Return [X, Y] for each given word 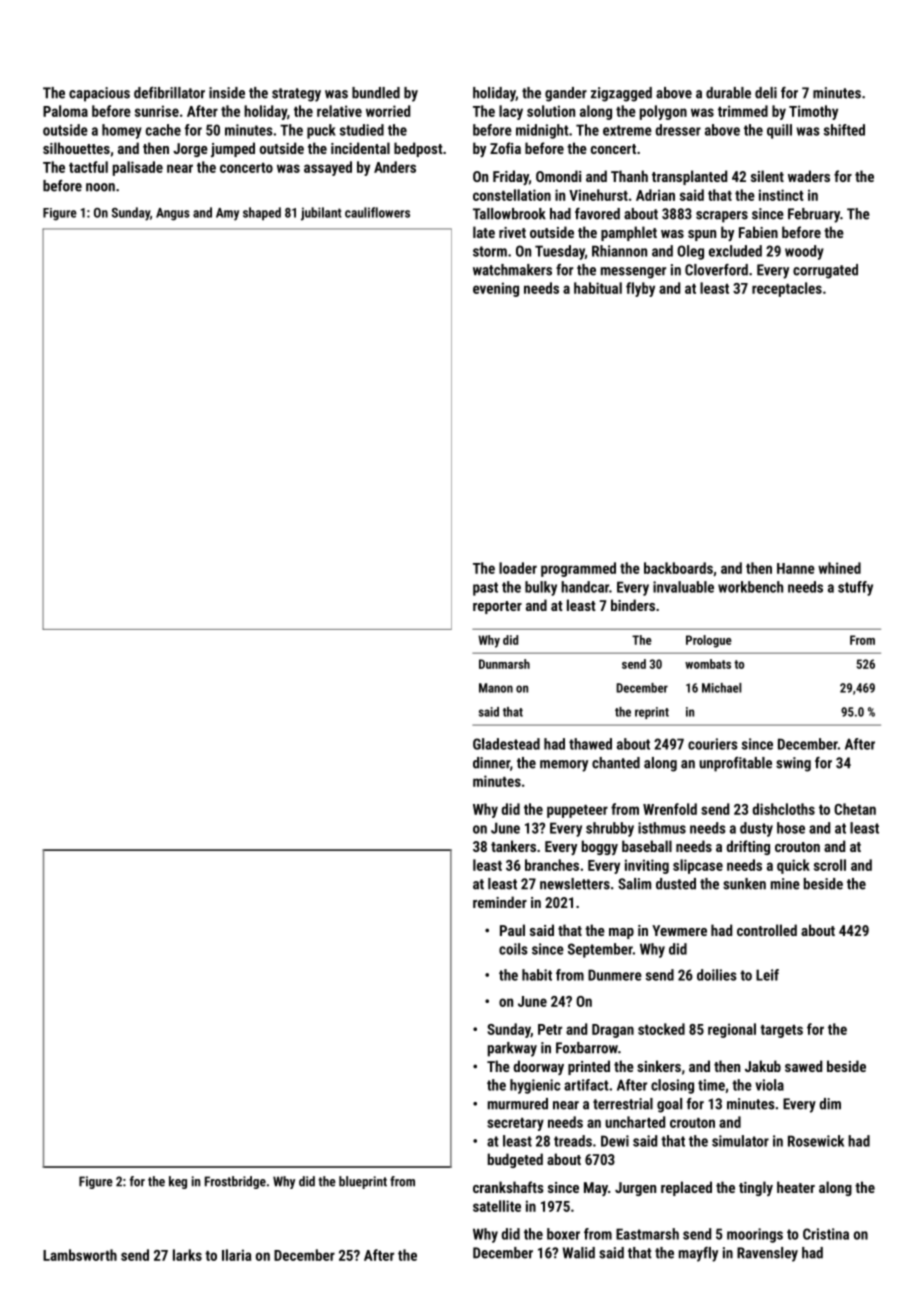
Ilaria [236, 1255]
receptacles [787, 289]
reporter [497, 607]
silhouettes [76, 148]
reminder [500, 902]
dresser [678, 130]
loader [518, 568]
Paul [512, 930]
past [485, 589]
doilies [717, 975]
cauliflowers [377, 212]
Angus [173, 214]
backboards [678, 568]
